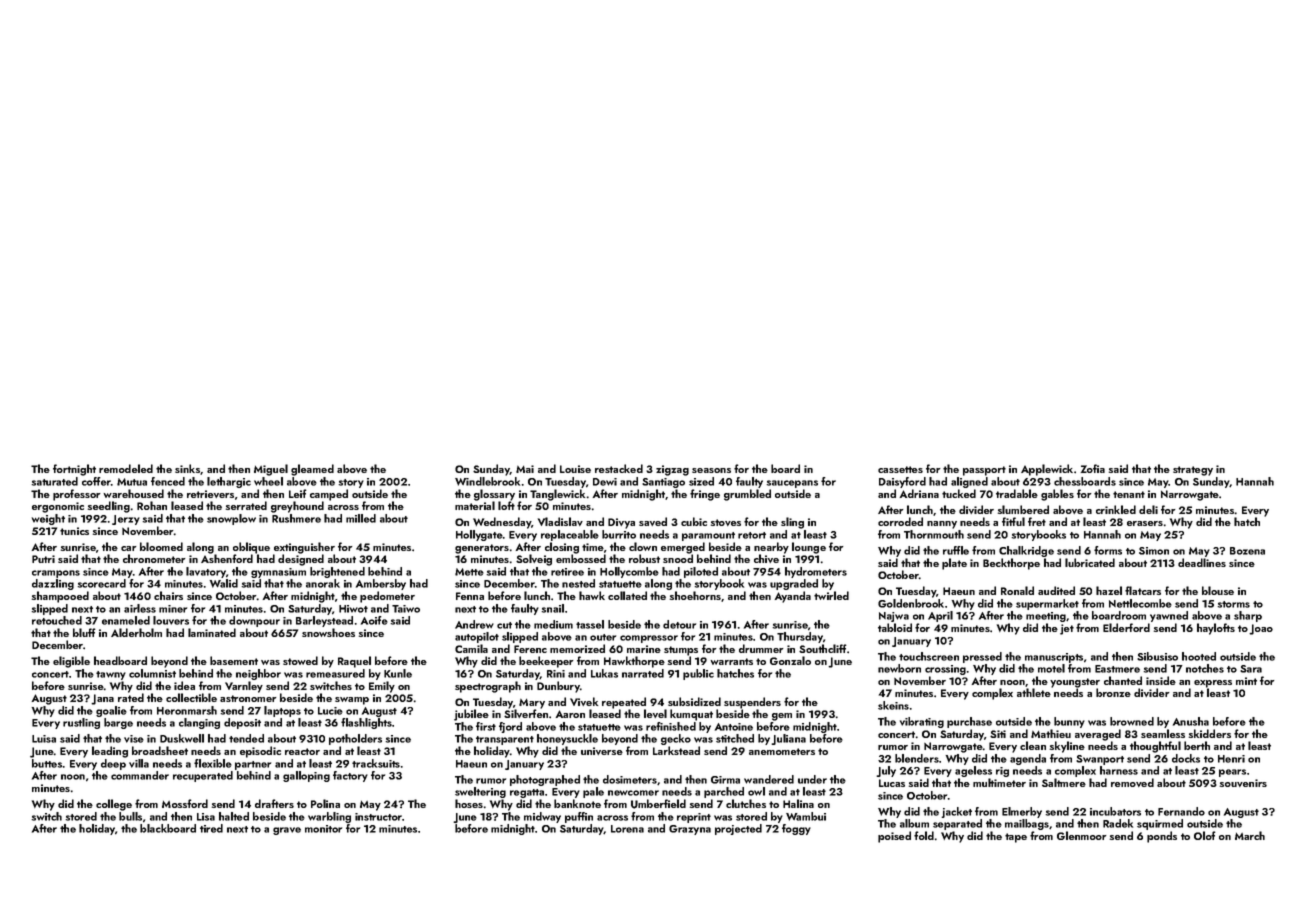 Image resolution: width=1308 pixels, height=924 pixels. What do you see at coordinates (287, 831) in the document?
I see `grave` at bounding box center [287, 831].
